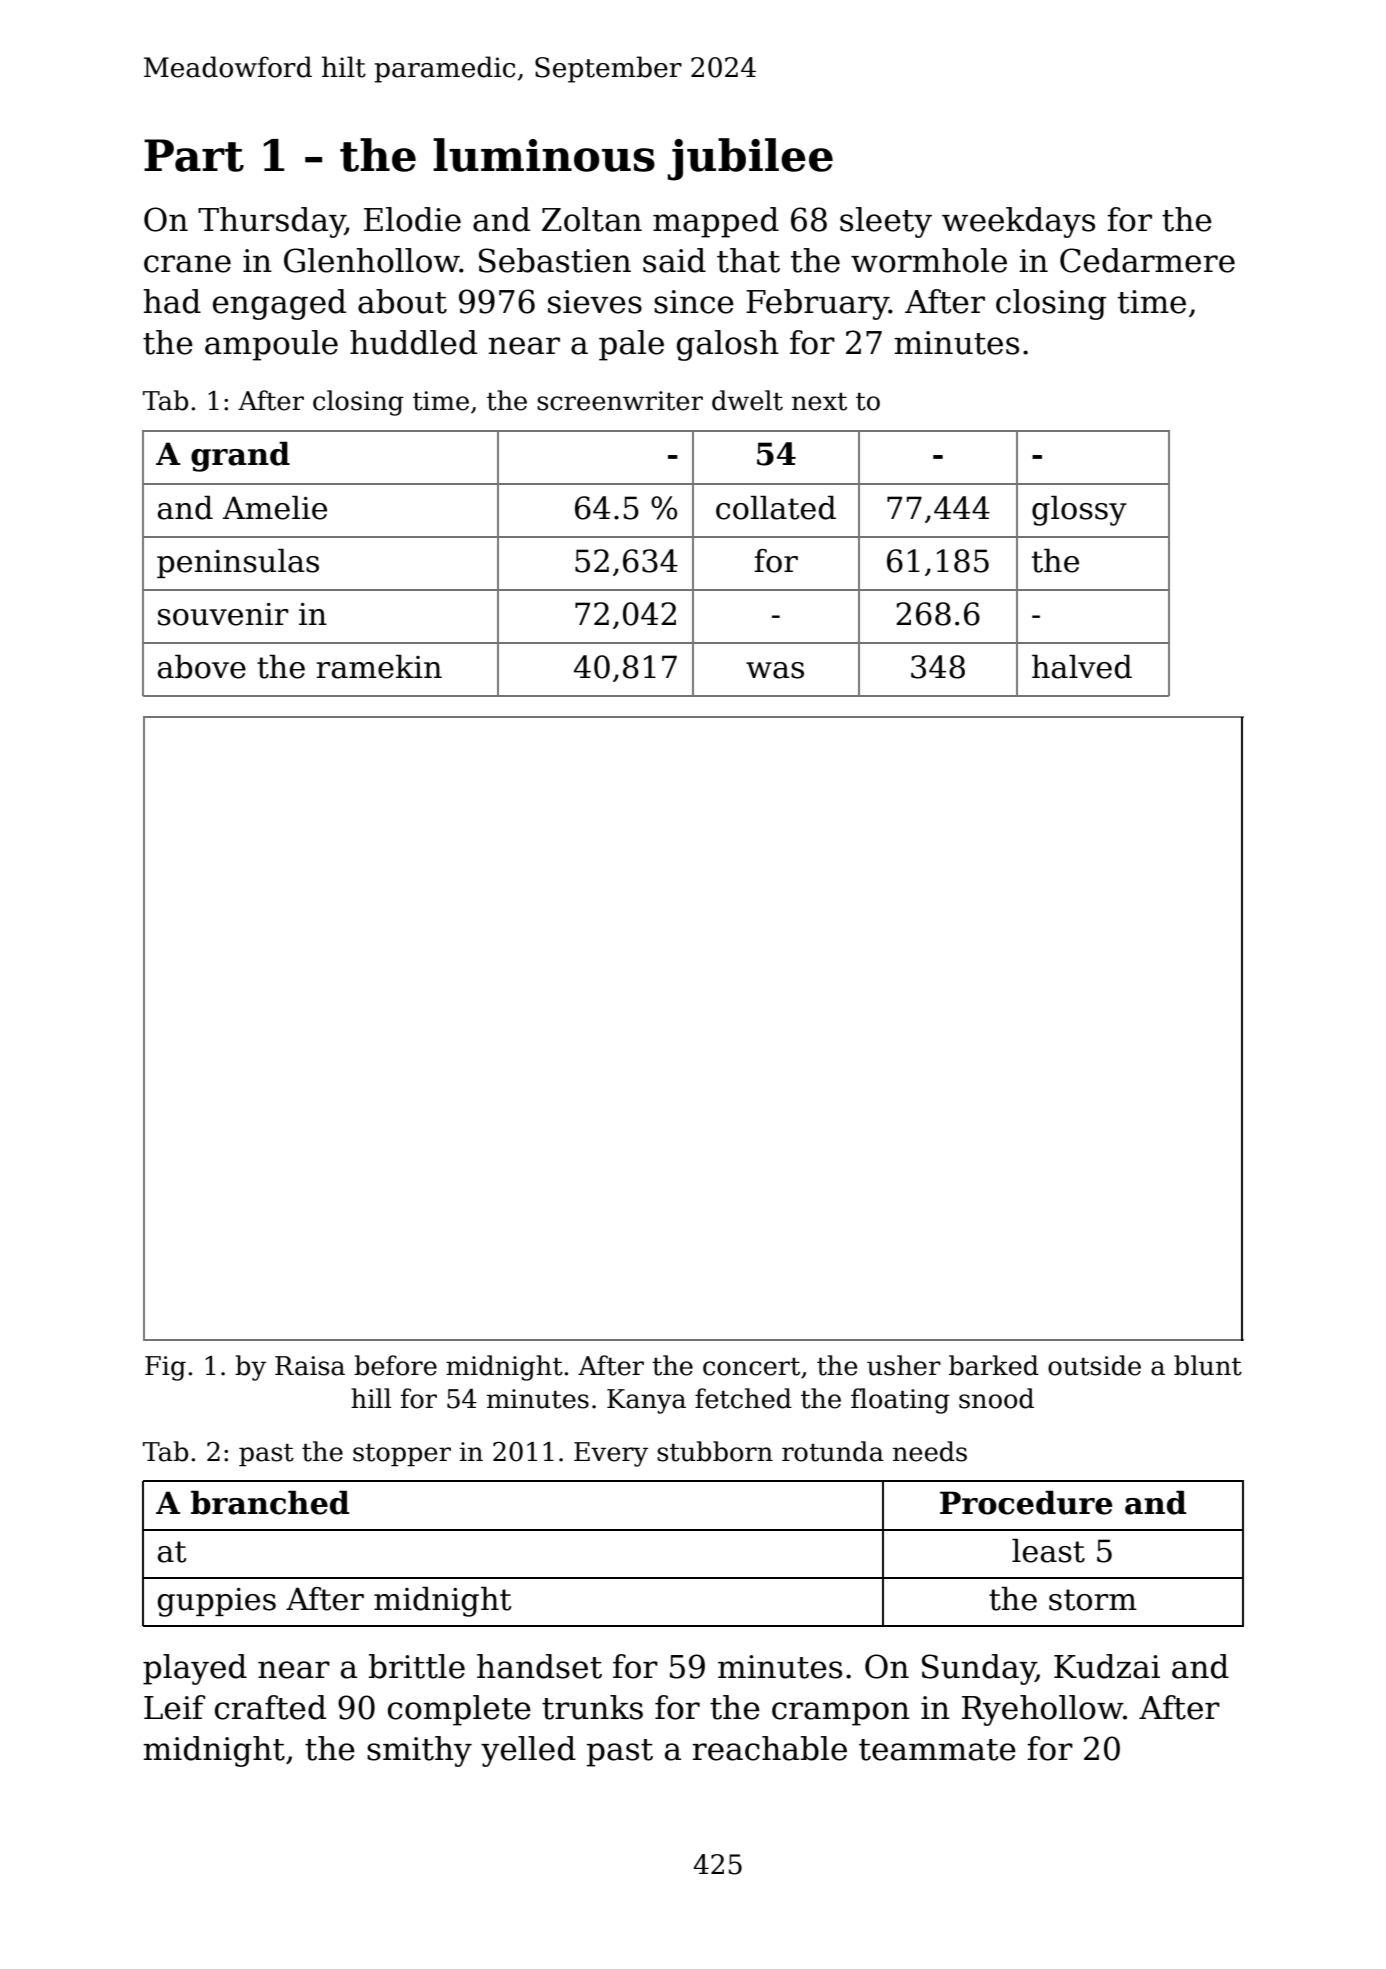  Describe the element at coordinates (412, 219) in the screenshot. I see `Elodie` at that location.
